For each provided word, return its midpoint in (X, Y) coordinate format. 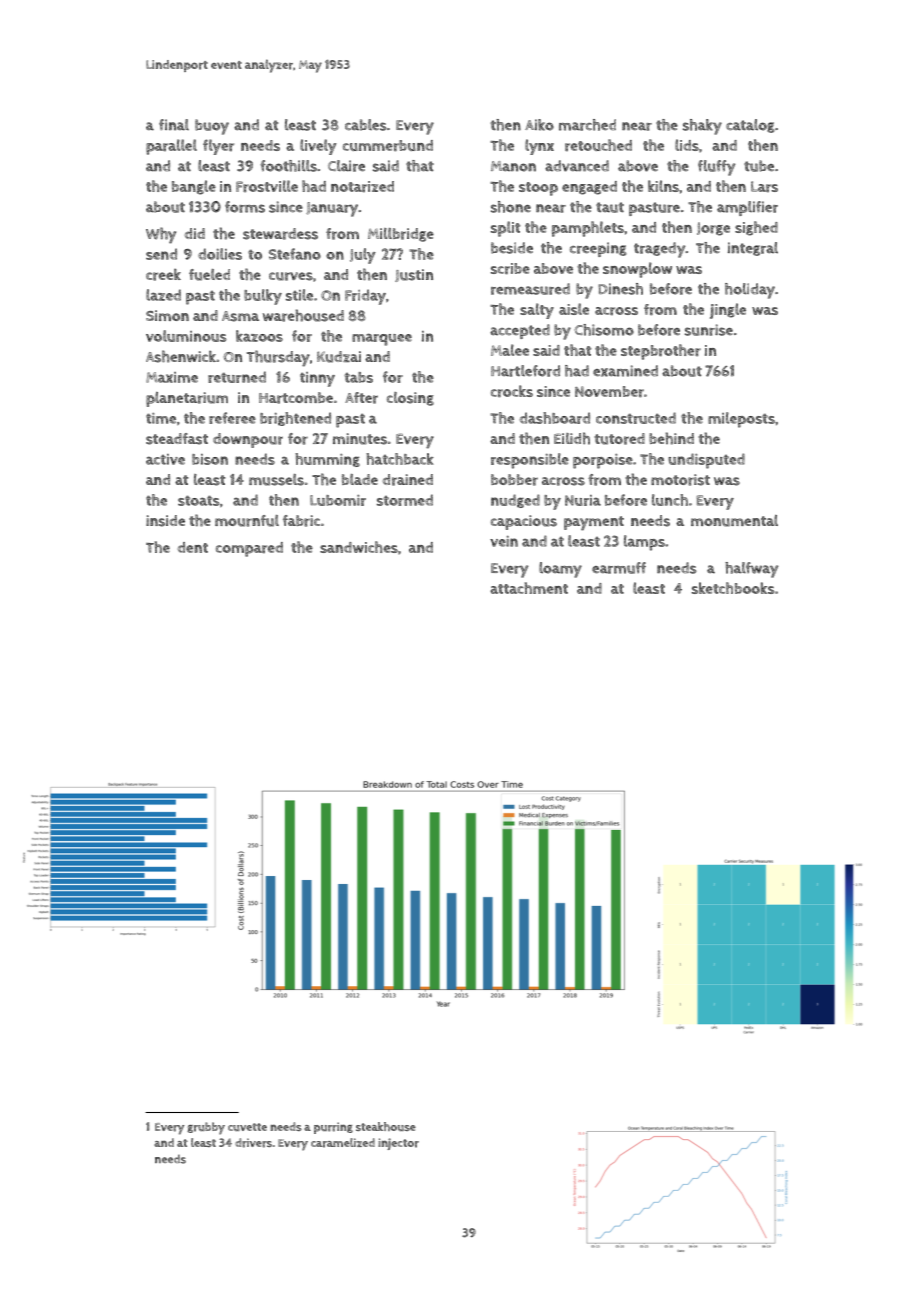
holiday (750, 291)
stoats (199, 501)
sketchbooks (733, 588)
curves (291, 276)
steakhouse (386, 1126)
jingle (728, 311)
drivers (253, 1143)
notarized (362, 186)
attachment (529, 588)
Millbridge (401, 235)
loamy (560, 570)
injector (398, 1144)
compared (249, 549)
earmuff (619, 568)
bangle (194, 187)
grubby (206, 1128)
